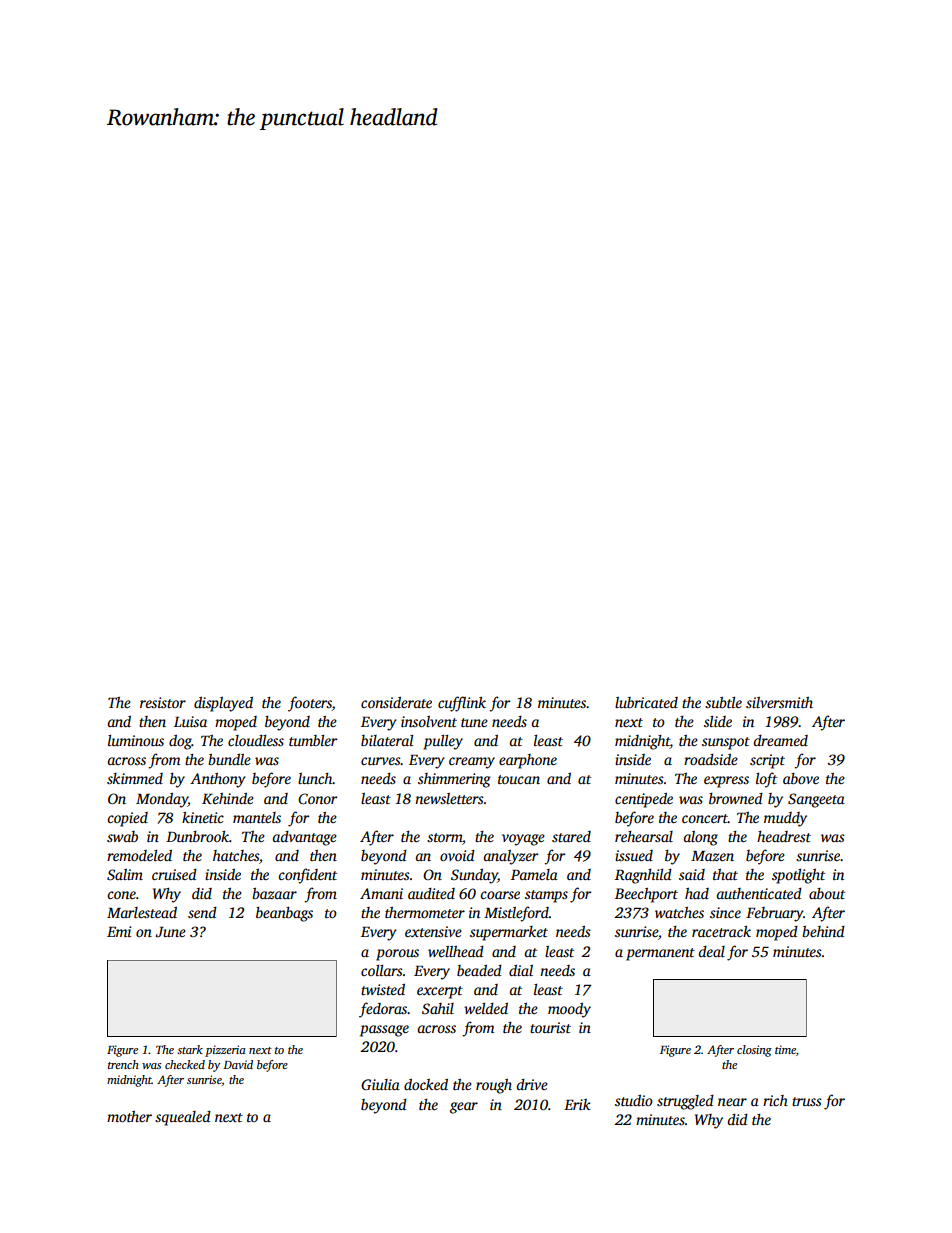 The image size is (952, 1233). Describe the element at coordinates (396, 702) in the image. I see `considerate` at that location.
